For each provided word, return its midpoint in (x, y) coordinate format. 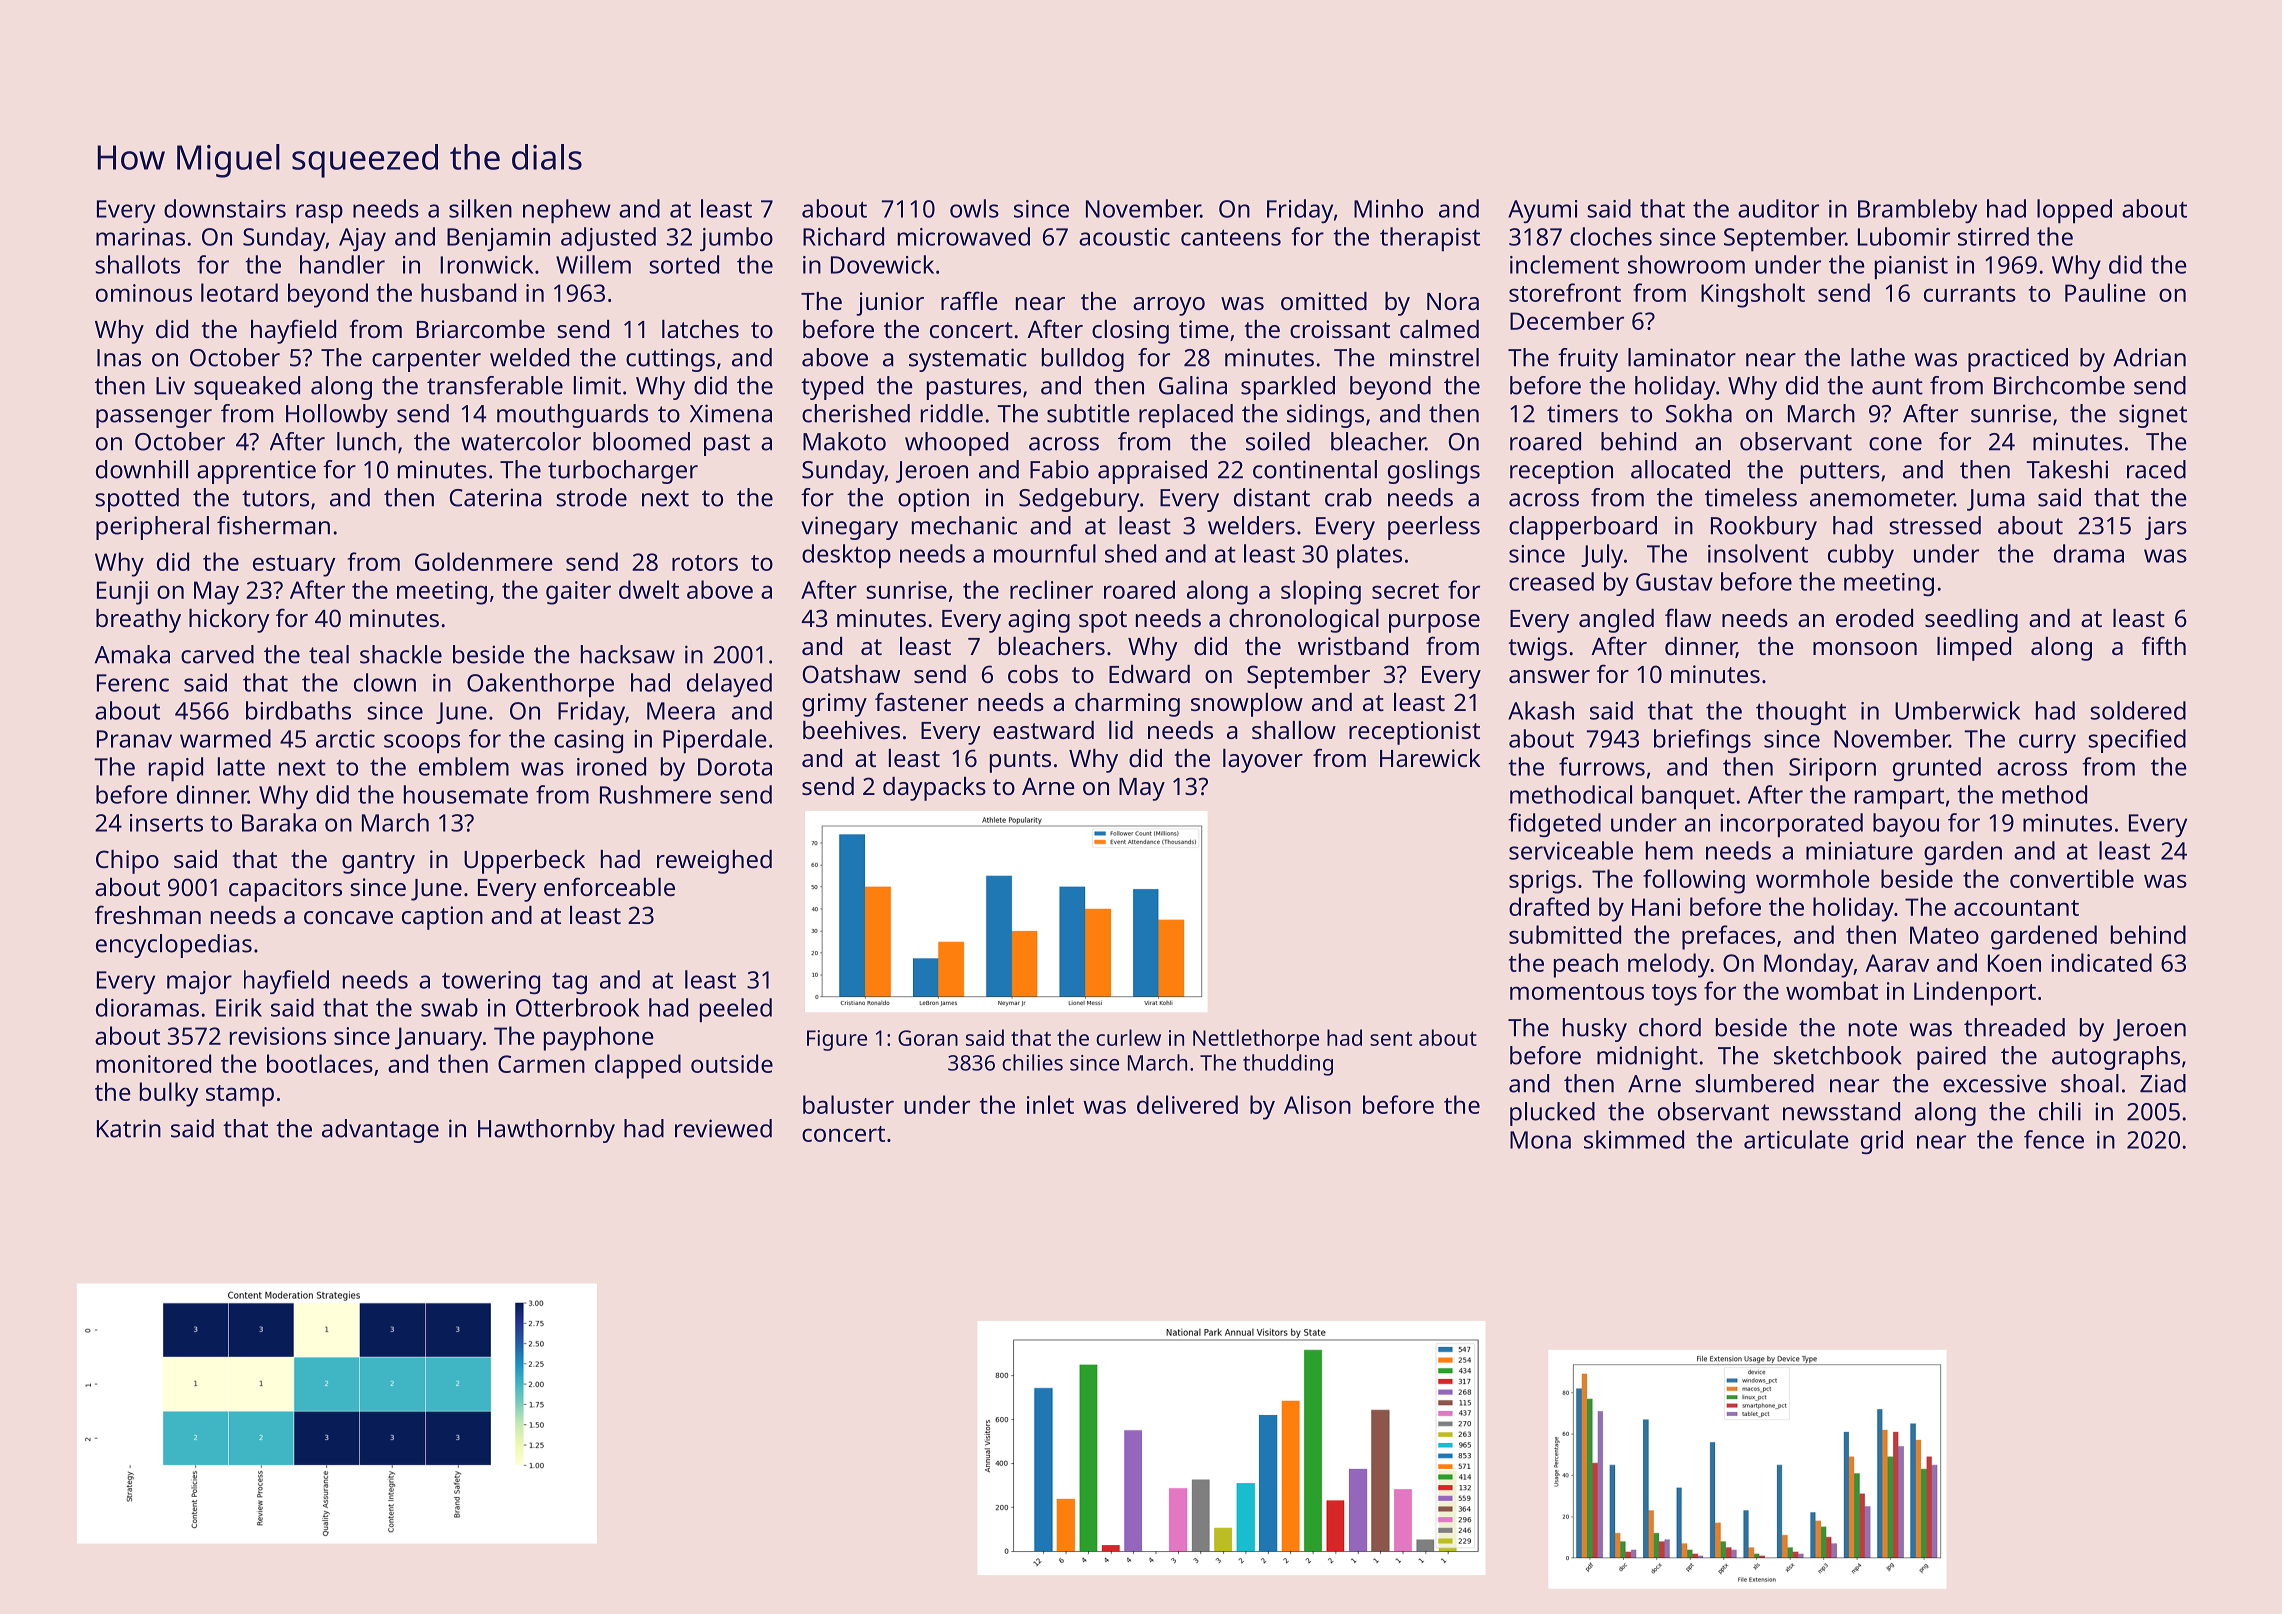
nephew (567, 211)
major (199, 982)
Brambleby (1917, 211)
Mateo (1944, 935)
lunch (366, 441)
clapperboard (1583, 528)
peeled (736, 1010)
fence (2054, 1139)
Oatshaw (851, 674)
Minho (1388, 208)
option (933, 500)
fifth (2164, 645)
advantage (380, 1131)
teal (329, 654)
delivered (1187, 1104)
